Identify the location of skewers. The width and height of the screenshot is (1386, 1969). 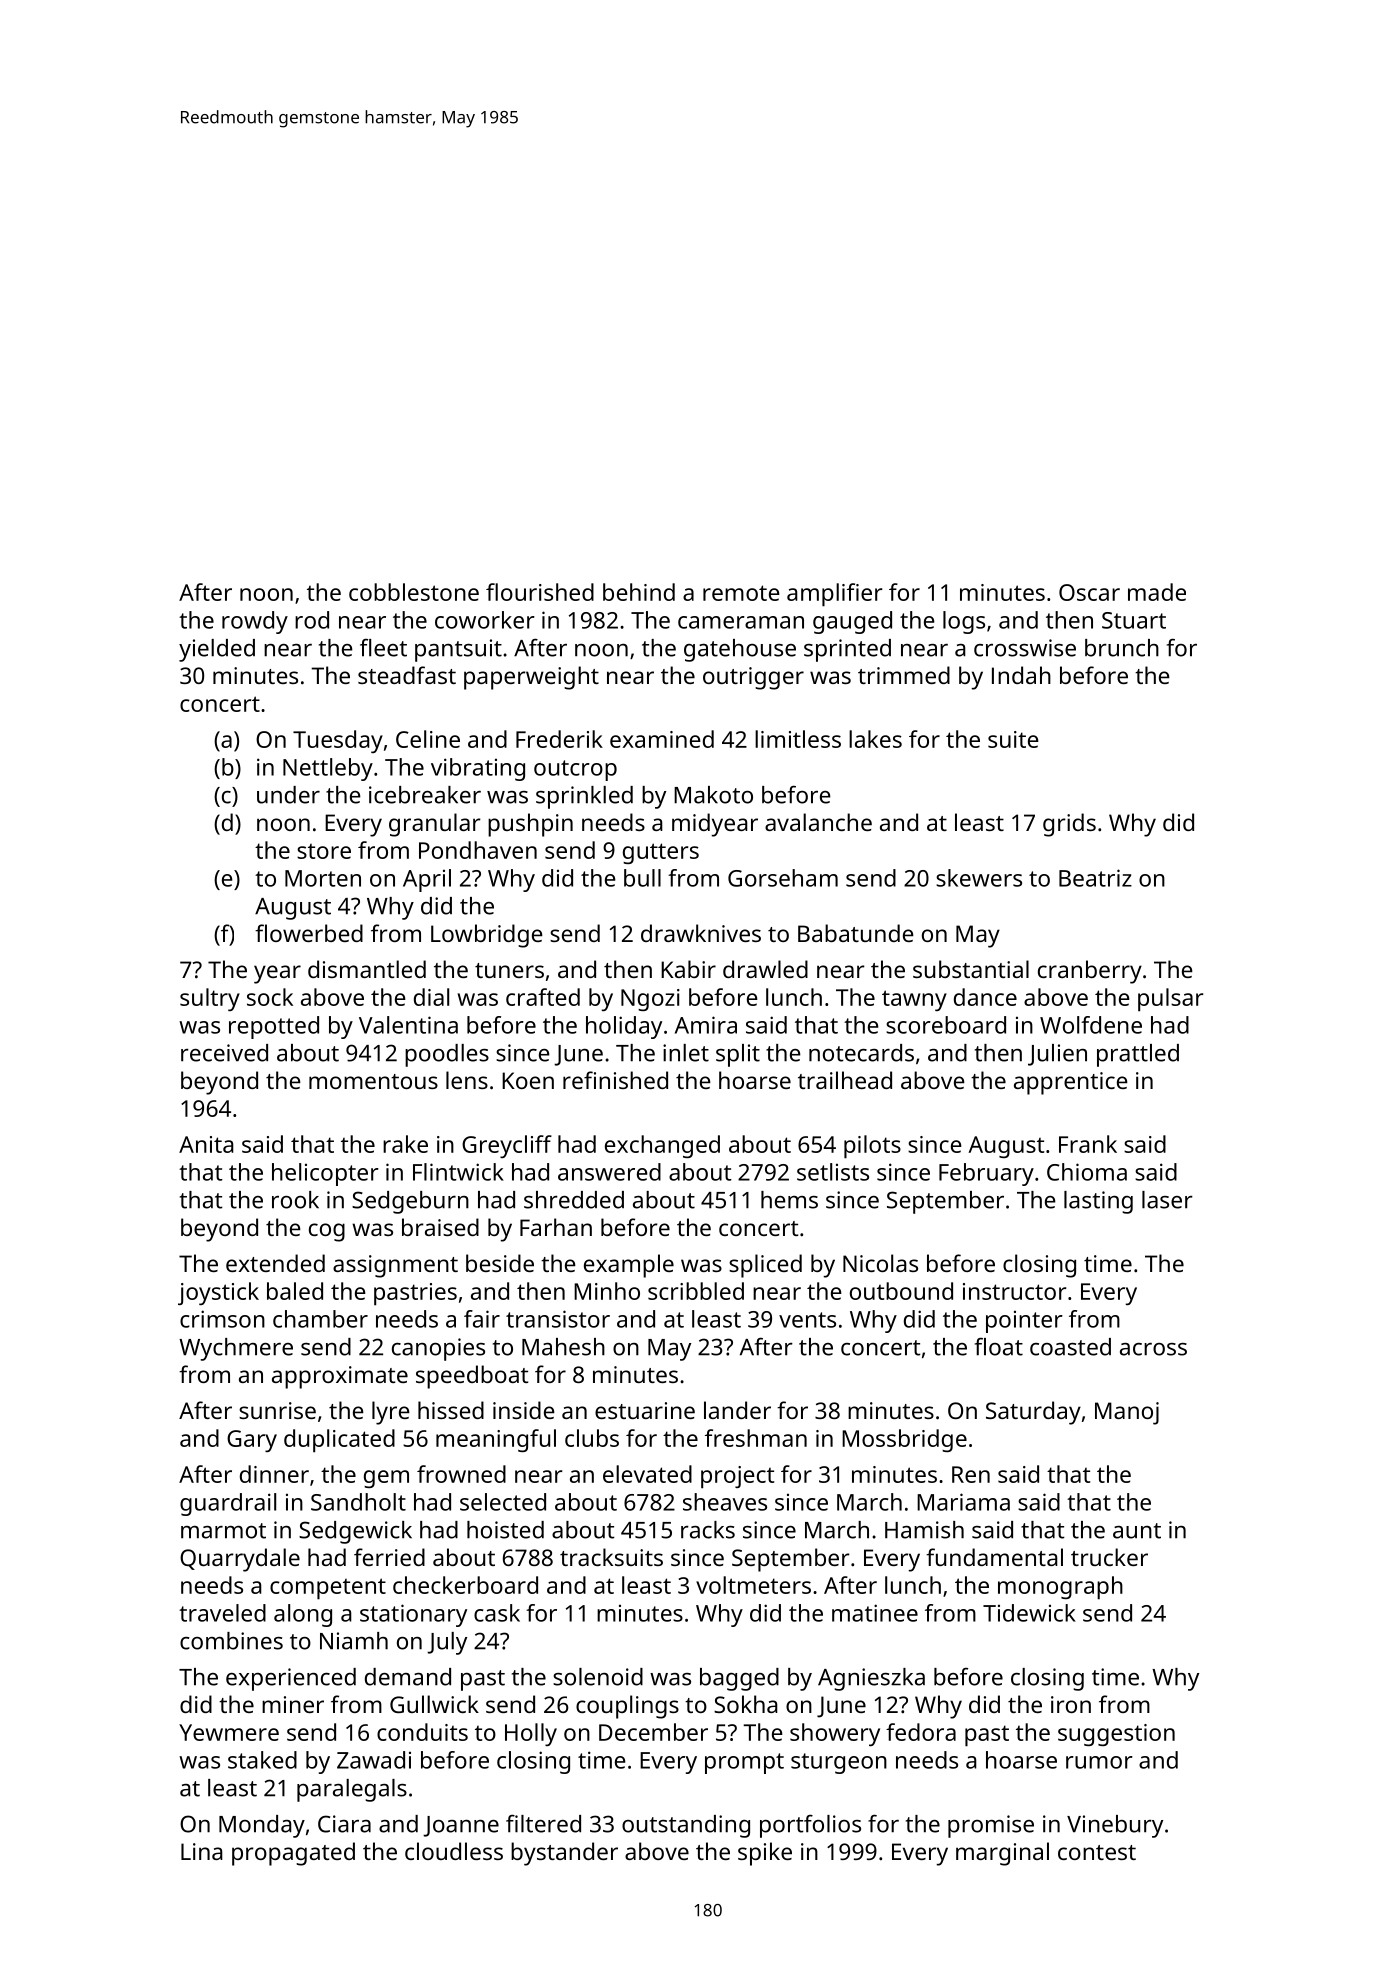
(979, 878).
